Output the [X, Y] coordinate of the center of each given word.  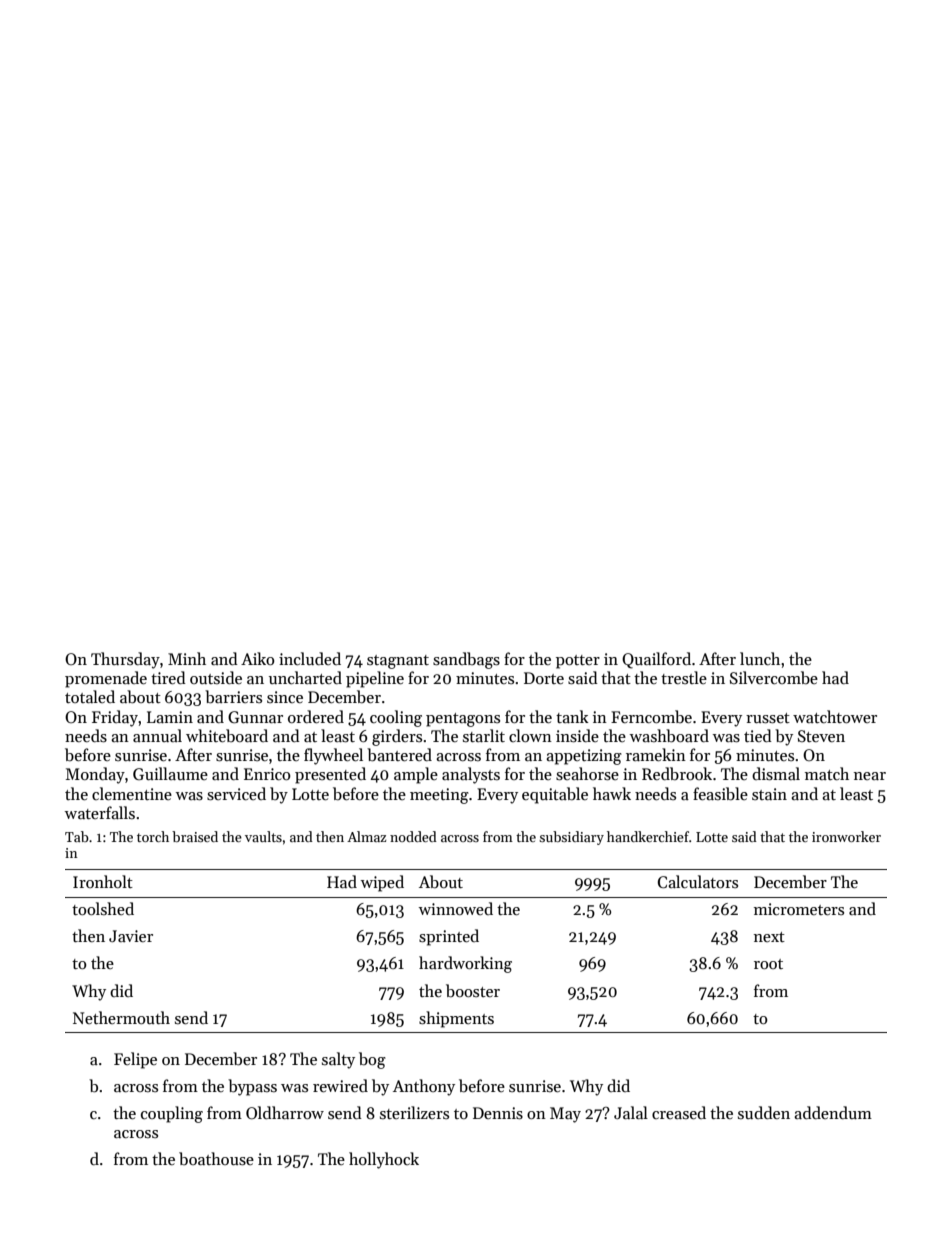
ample [416, 775]
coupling [172, 1114]
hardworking [465, 964]
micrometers [799, 909]
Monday [95, 775]
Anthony [424, 1087]
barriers [233, 697]
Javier [131, 936]
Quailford [656, 660]
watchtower [835, 716]
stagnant [398, 662]
